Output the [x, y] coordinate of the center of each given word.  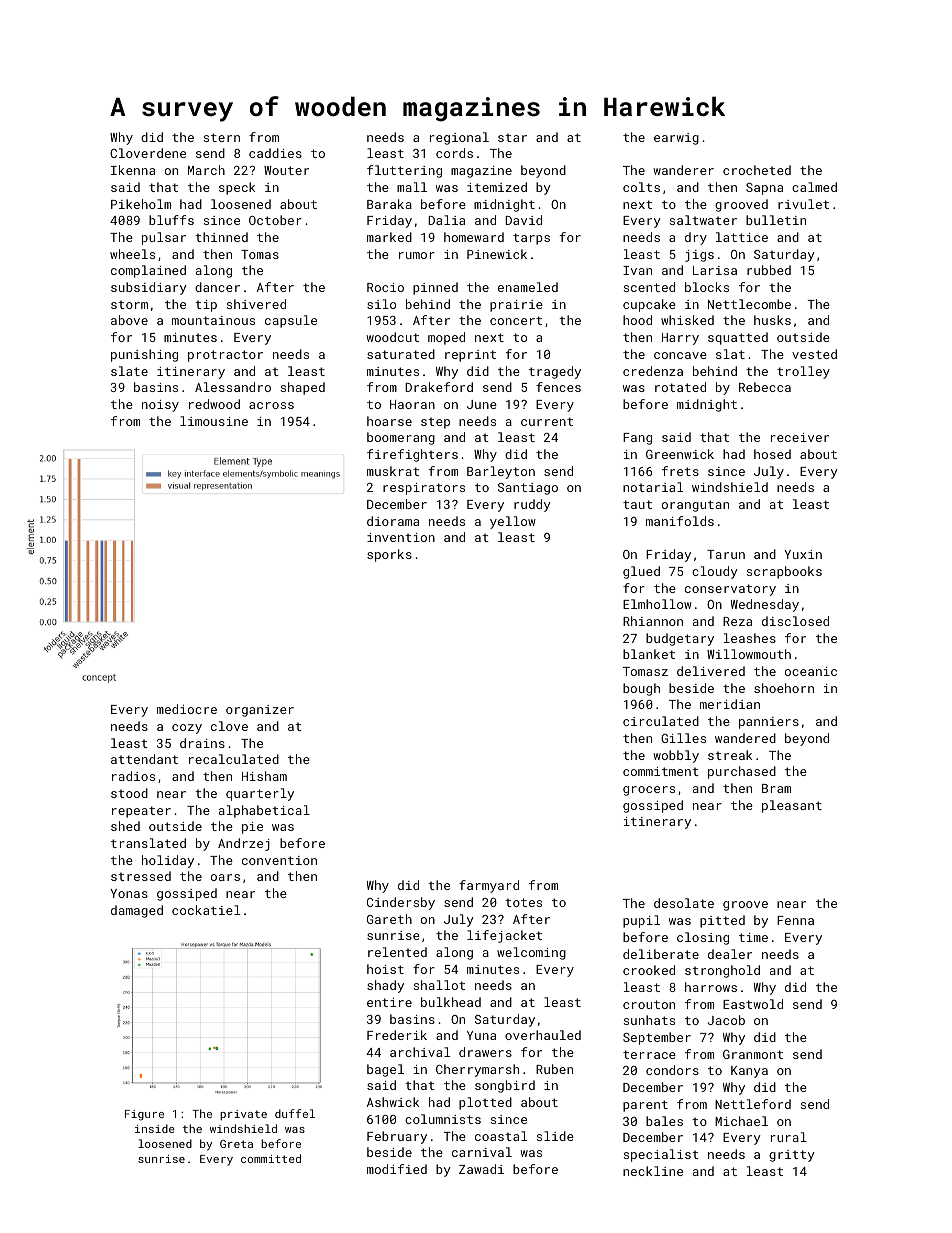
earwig [676, 139]
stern [222, 137]
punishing [144, 355]
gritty [792, 1156]
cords [454, 153]
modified [397, 1169]
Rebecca [765, 387]
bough [641, 689]
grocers [649, 791]
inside [155, 1128]
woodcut [392, 337]
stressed [141, 876]
